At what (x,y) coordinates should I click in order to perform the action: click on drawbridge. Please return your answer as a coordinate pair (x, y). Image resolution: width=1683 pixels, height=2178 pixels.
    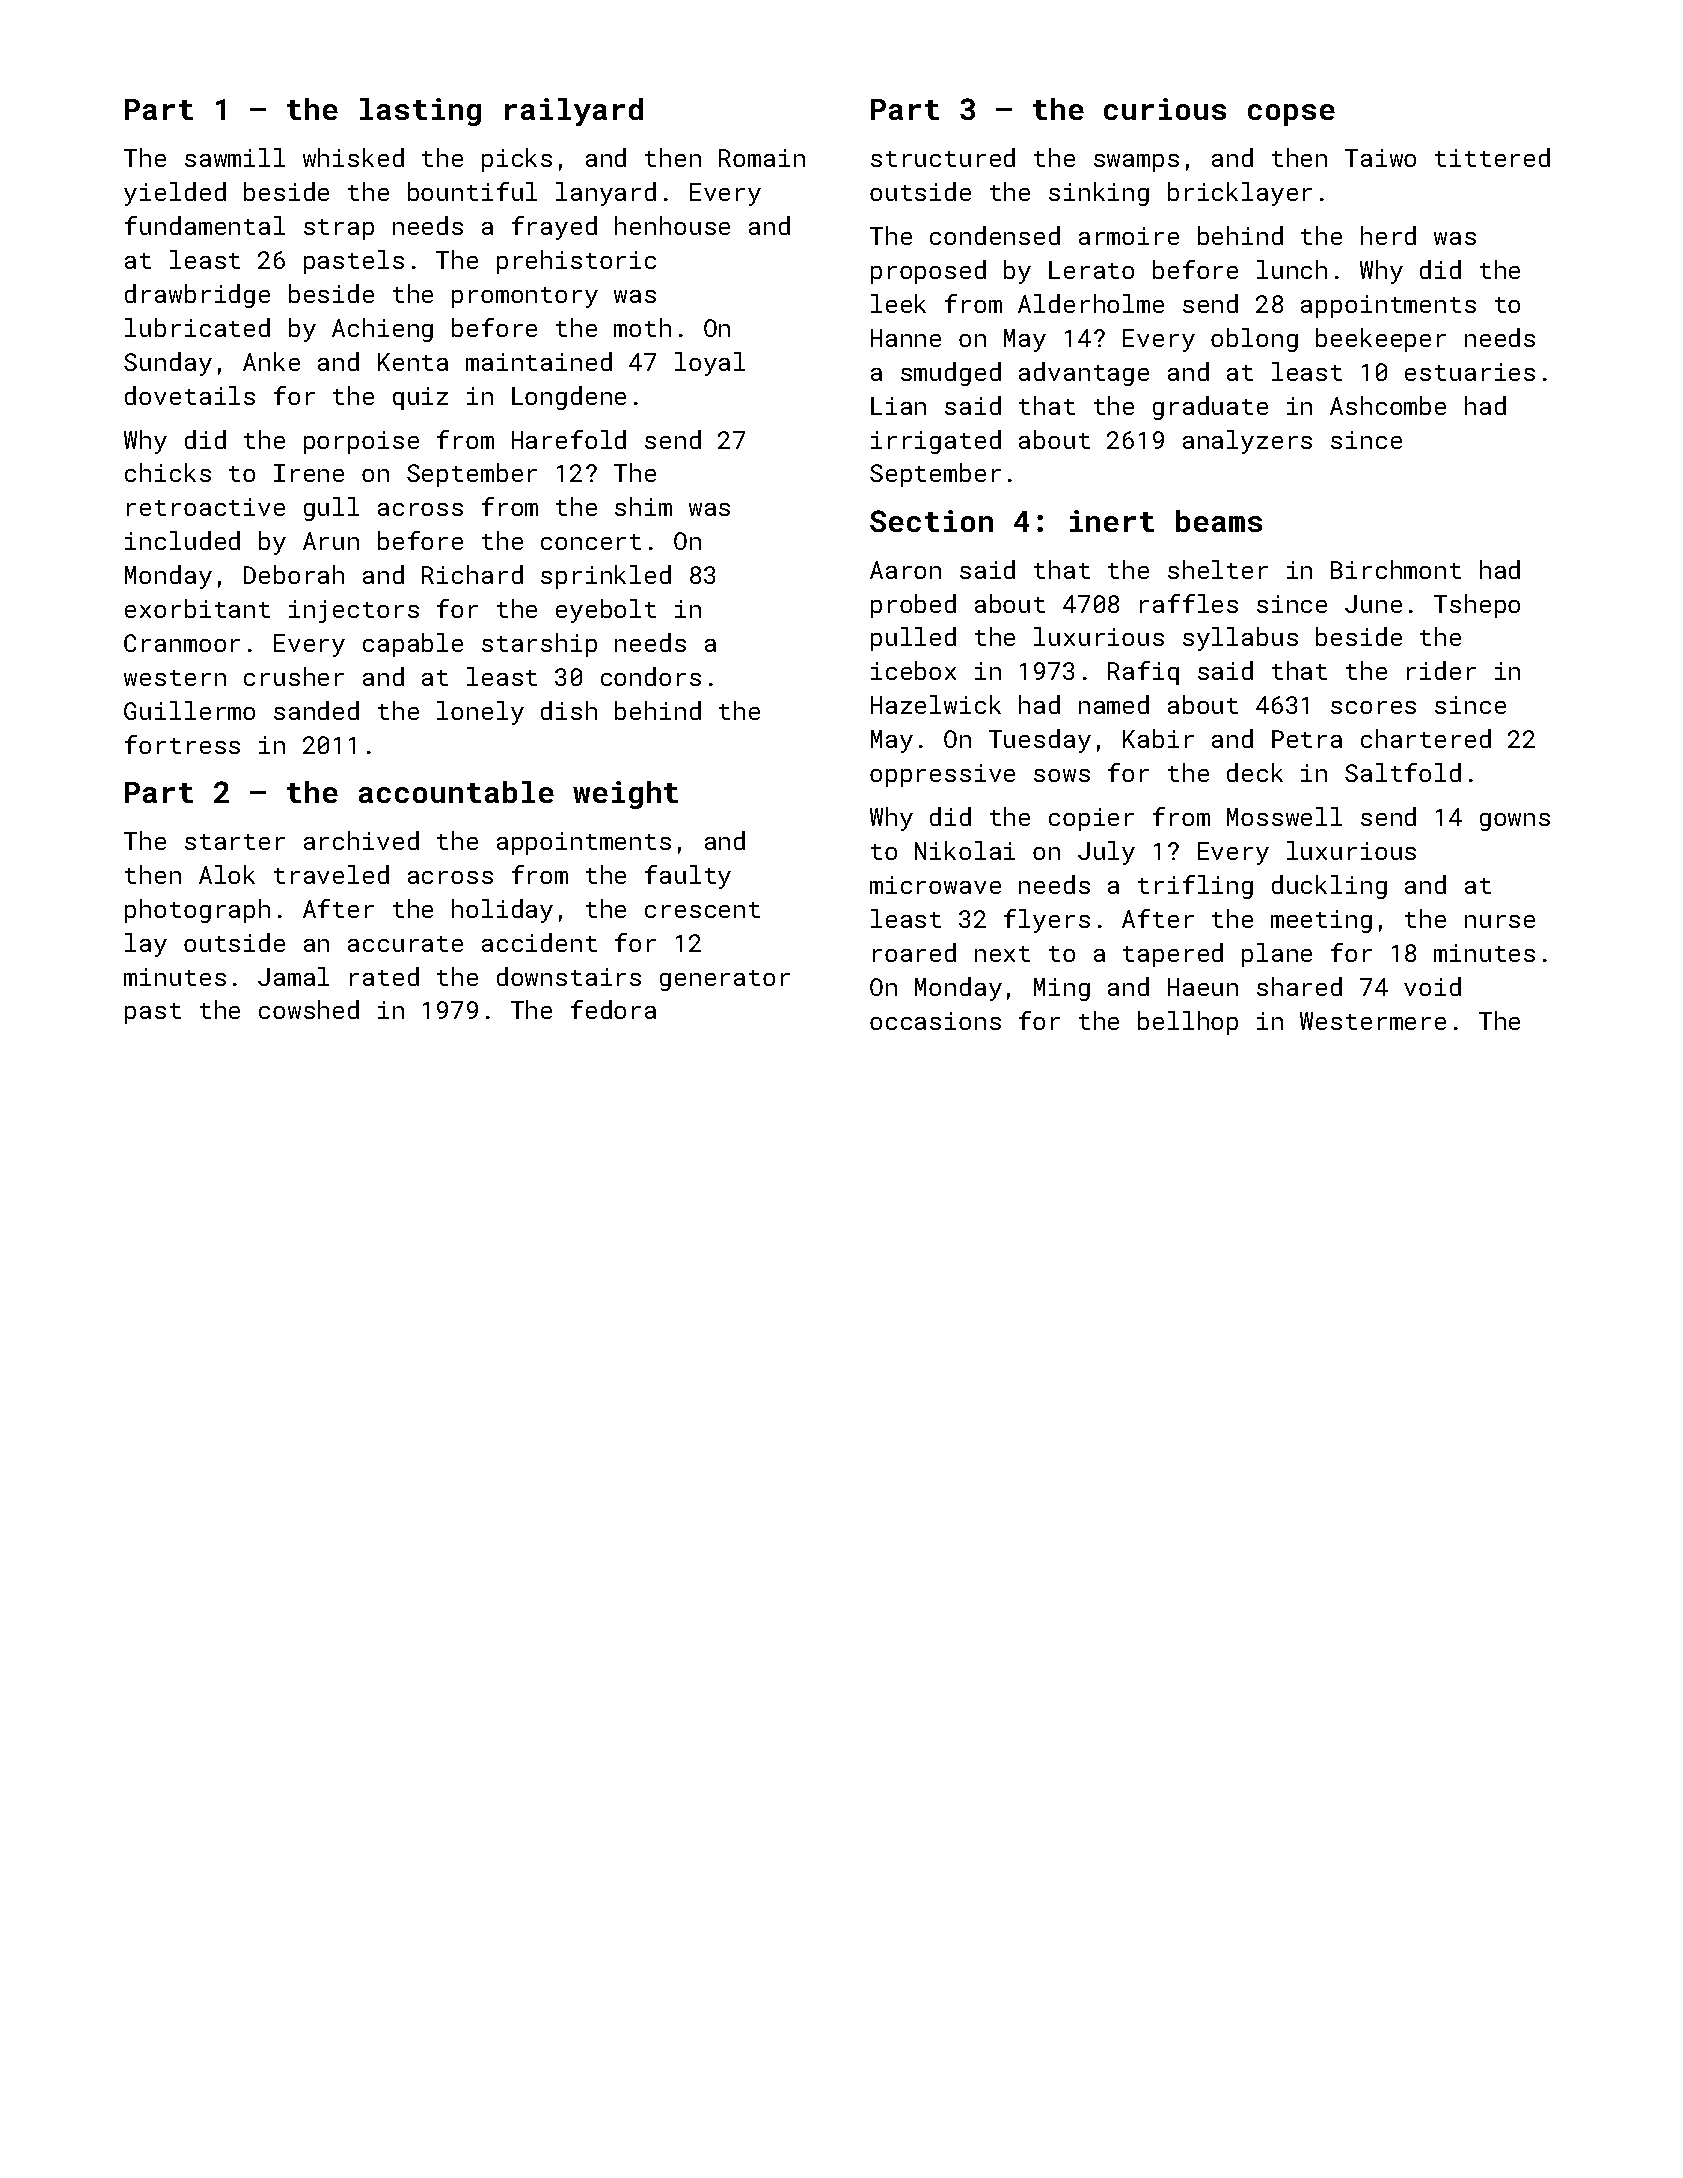
    Looking at the image, I should click on (197, 296).
